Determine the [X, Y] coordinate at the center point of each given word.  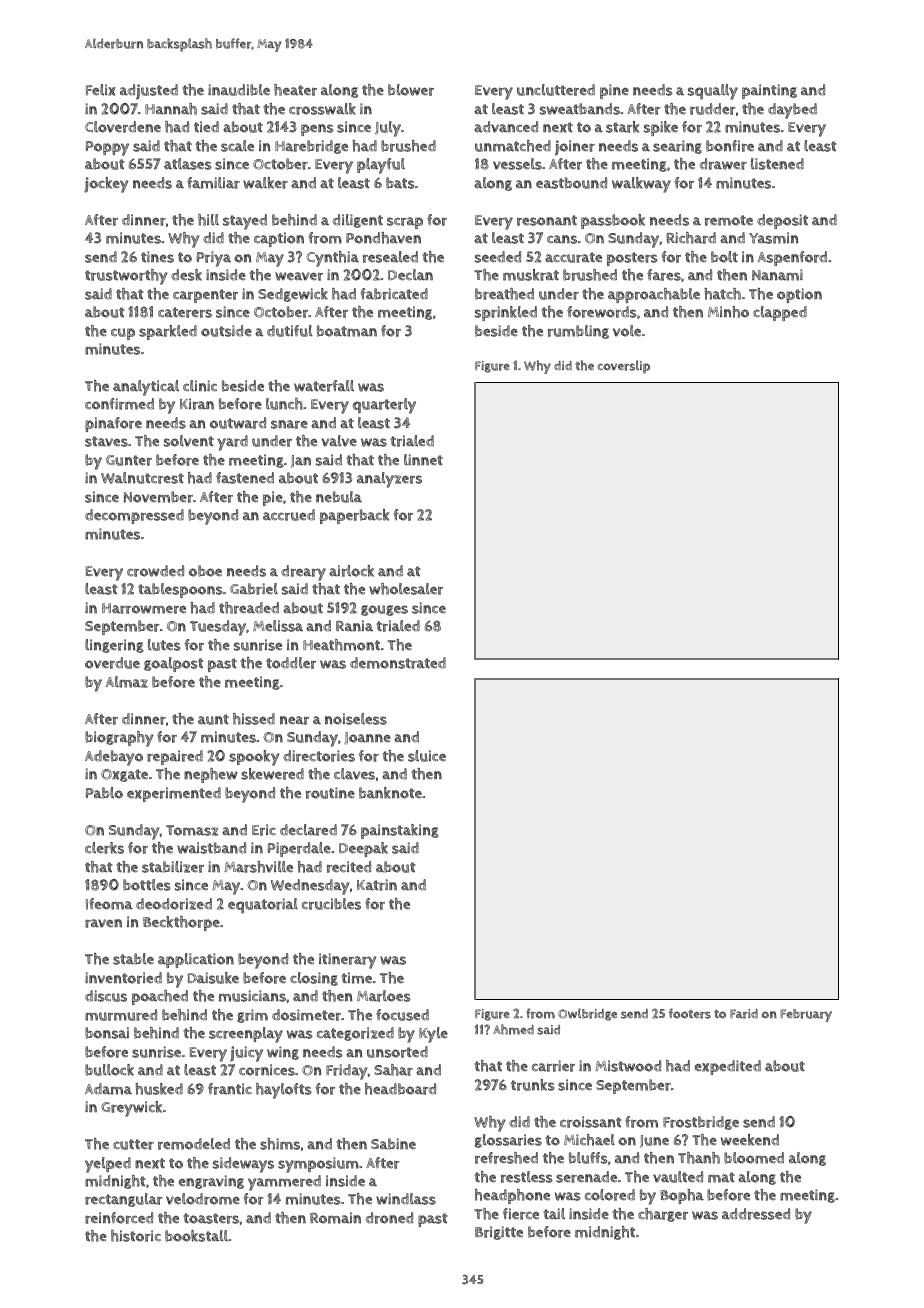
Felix [101, 90]
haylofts [284, 1091]
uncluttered [556, 90]
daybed [792, 111]
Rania [354, 626]
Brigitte [499, 1233]
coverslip [623, 367]
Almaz [126, 682]
